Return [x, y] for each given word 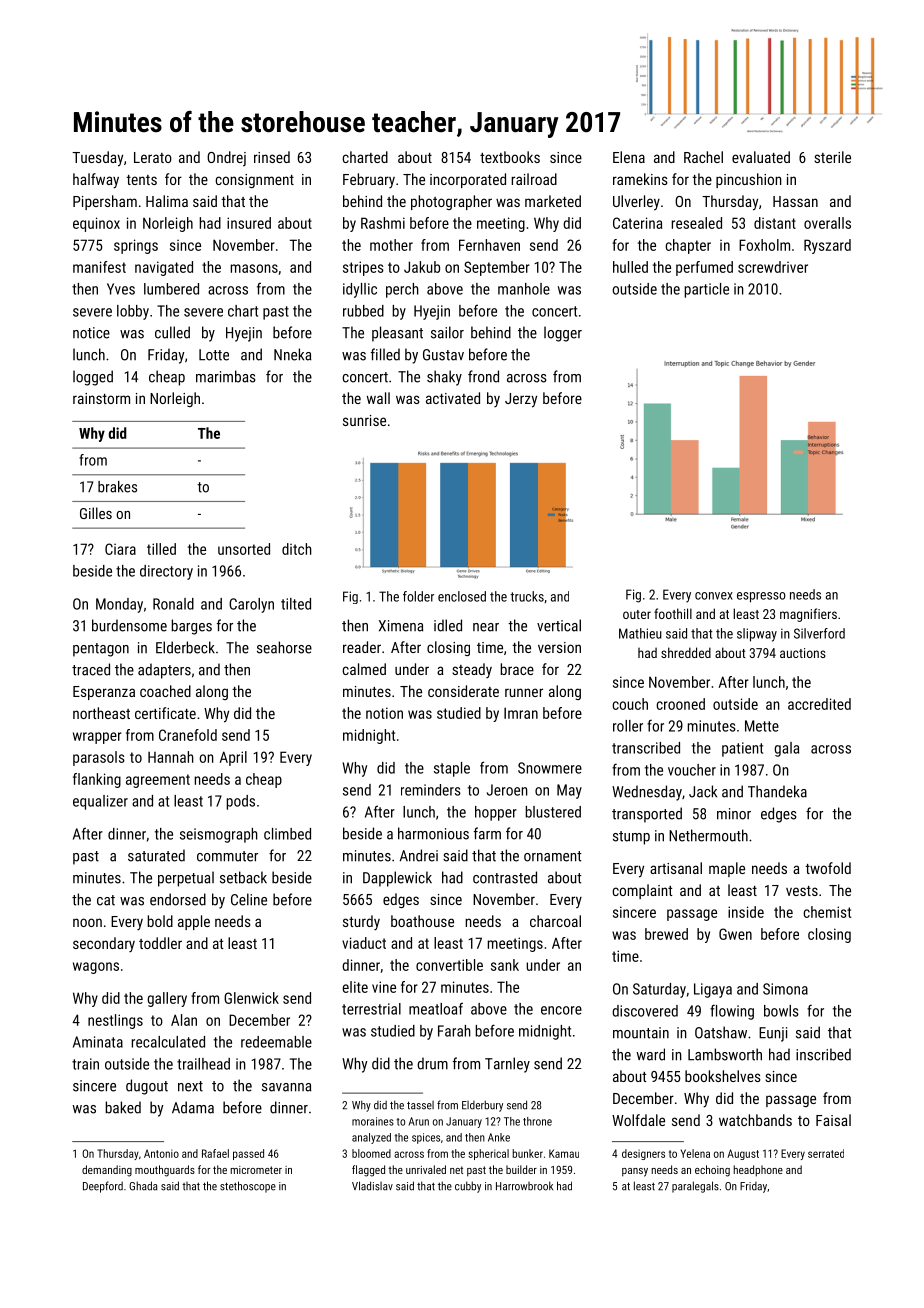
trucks [527, 596]
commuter [227, 856]
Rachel [703, 157]
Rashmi [383, 223]
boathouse [422, 921]
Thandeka [777, 791]
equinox [96, 224]
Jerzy [521, 400]
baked [123, 1107]
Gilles [96, 513]
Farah [454, 1031]
